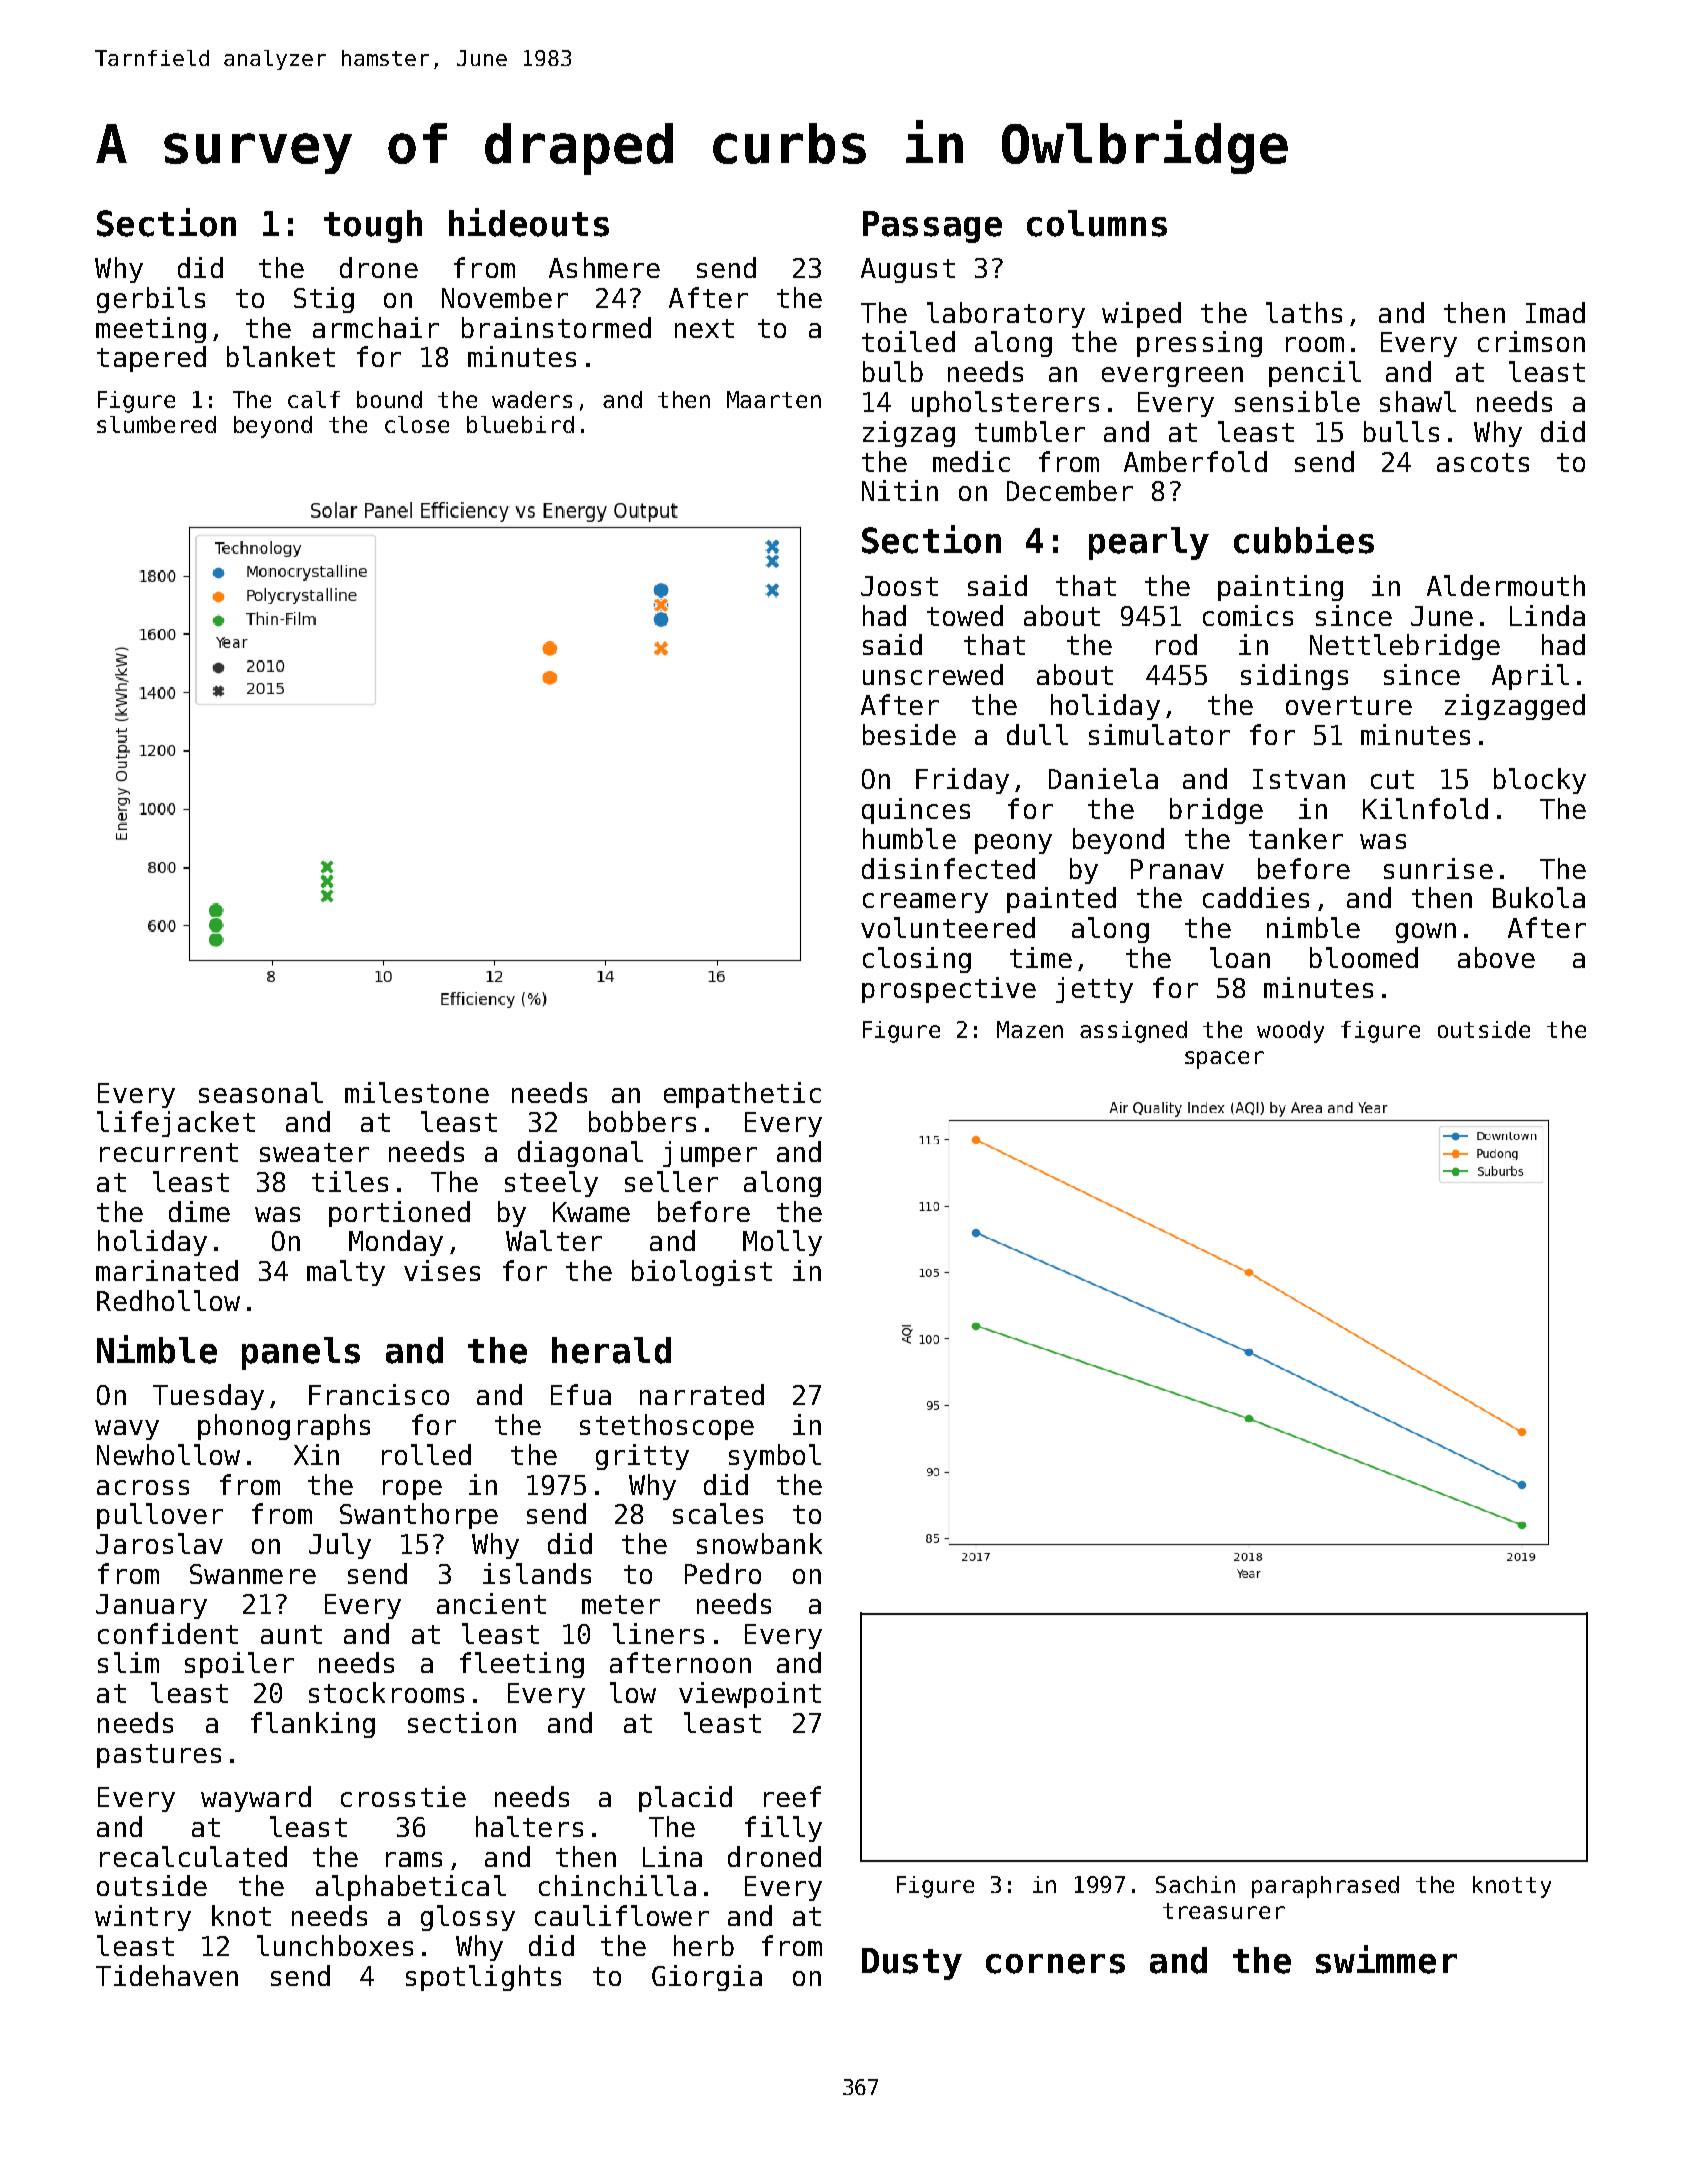  I want to click on bluebird, so click(520, 424).
